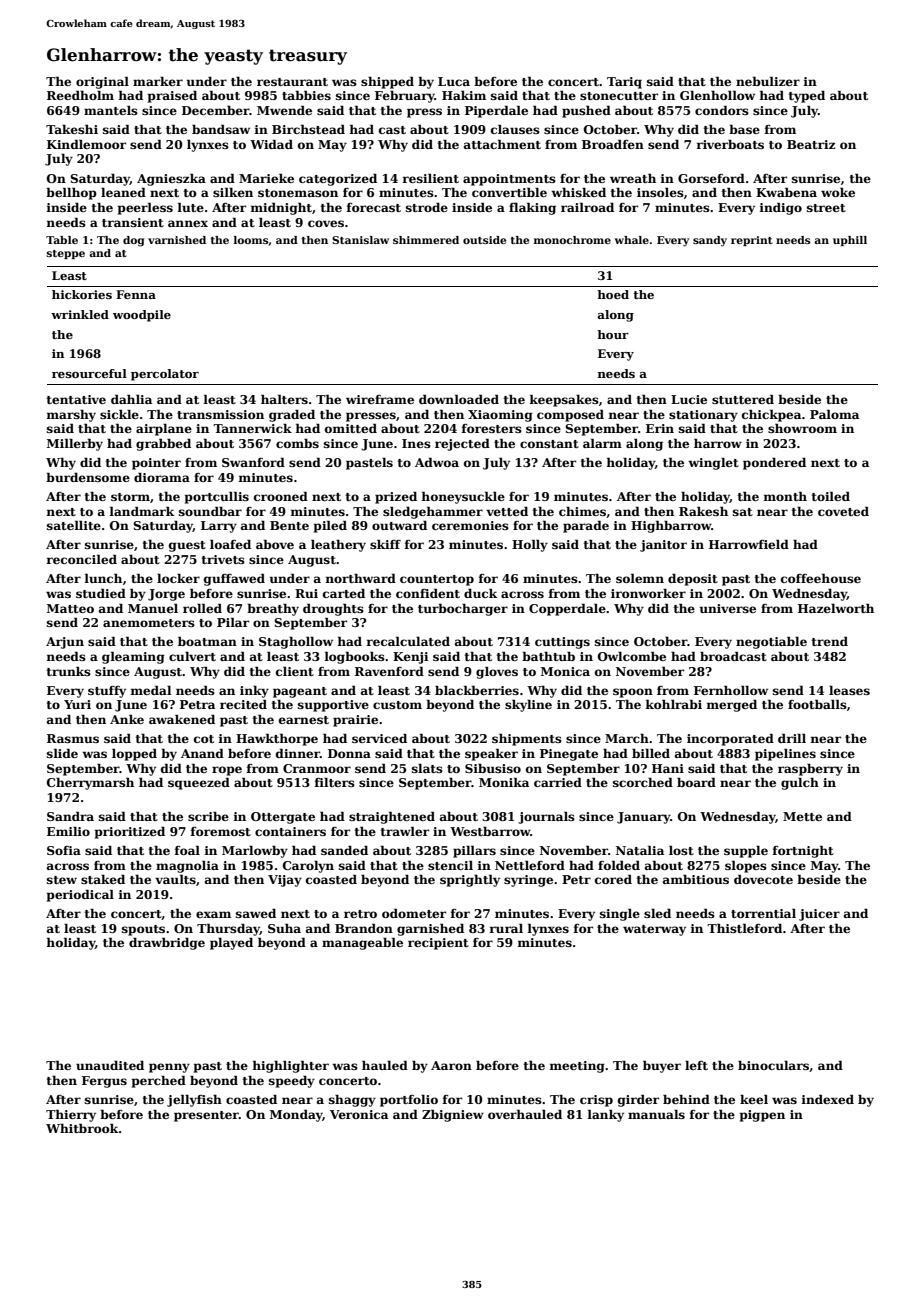 The image size is (924, 1308). What do you see at coordinates (110, 1065) in the page?
I see `unaudited` at bounding box center [110, 1065].
